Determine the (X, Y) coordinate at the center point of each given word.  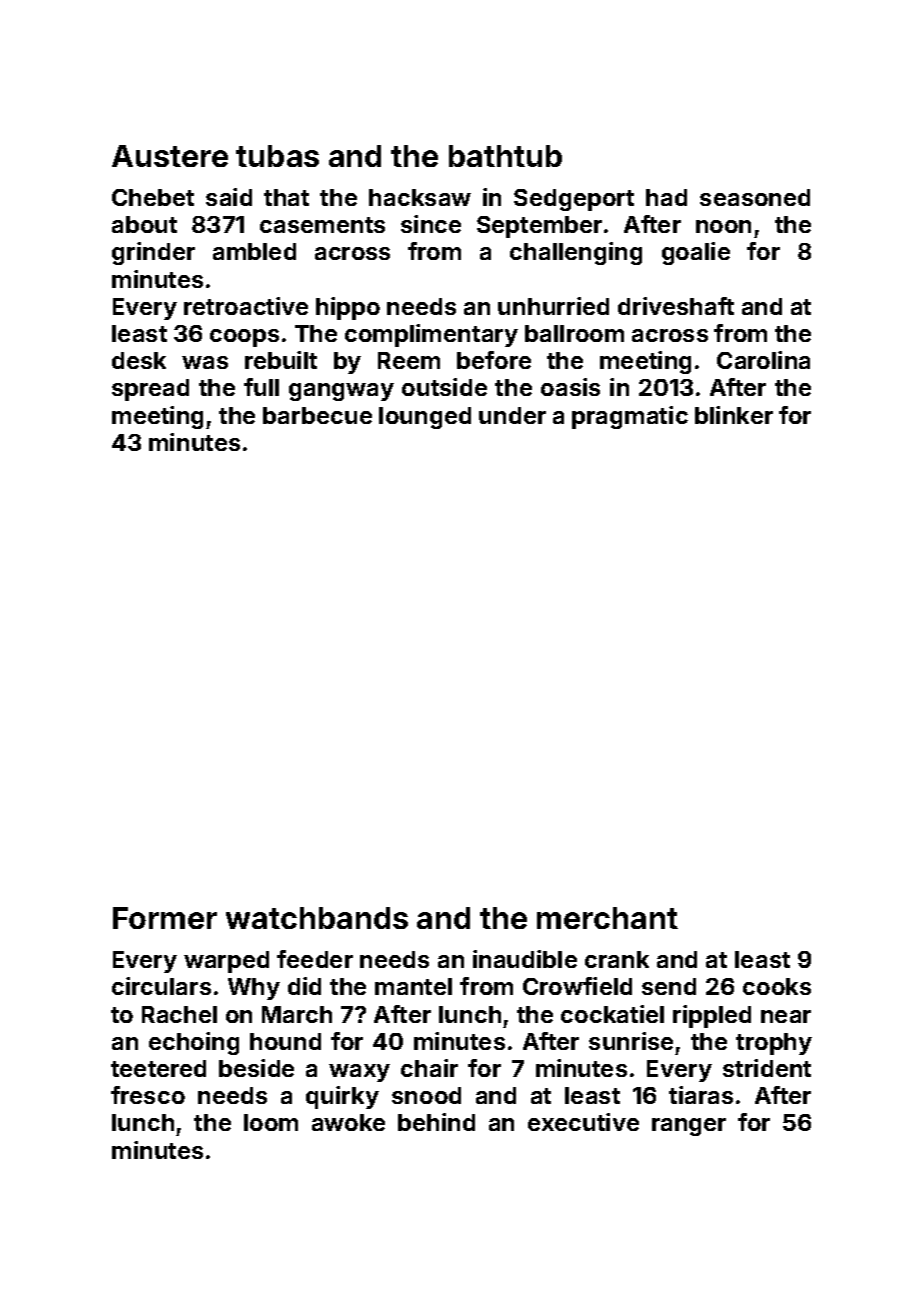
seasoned (755, 197)
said (229, 197)
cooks (777, 986)
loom (271, 1122)
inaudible (525, 959)
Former (165, 918)
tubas (277, 156)
